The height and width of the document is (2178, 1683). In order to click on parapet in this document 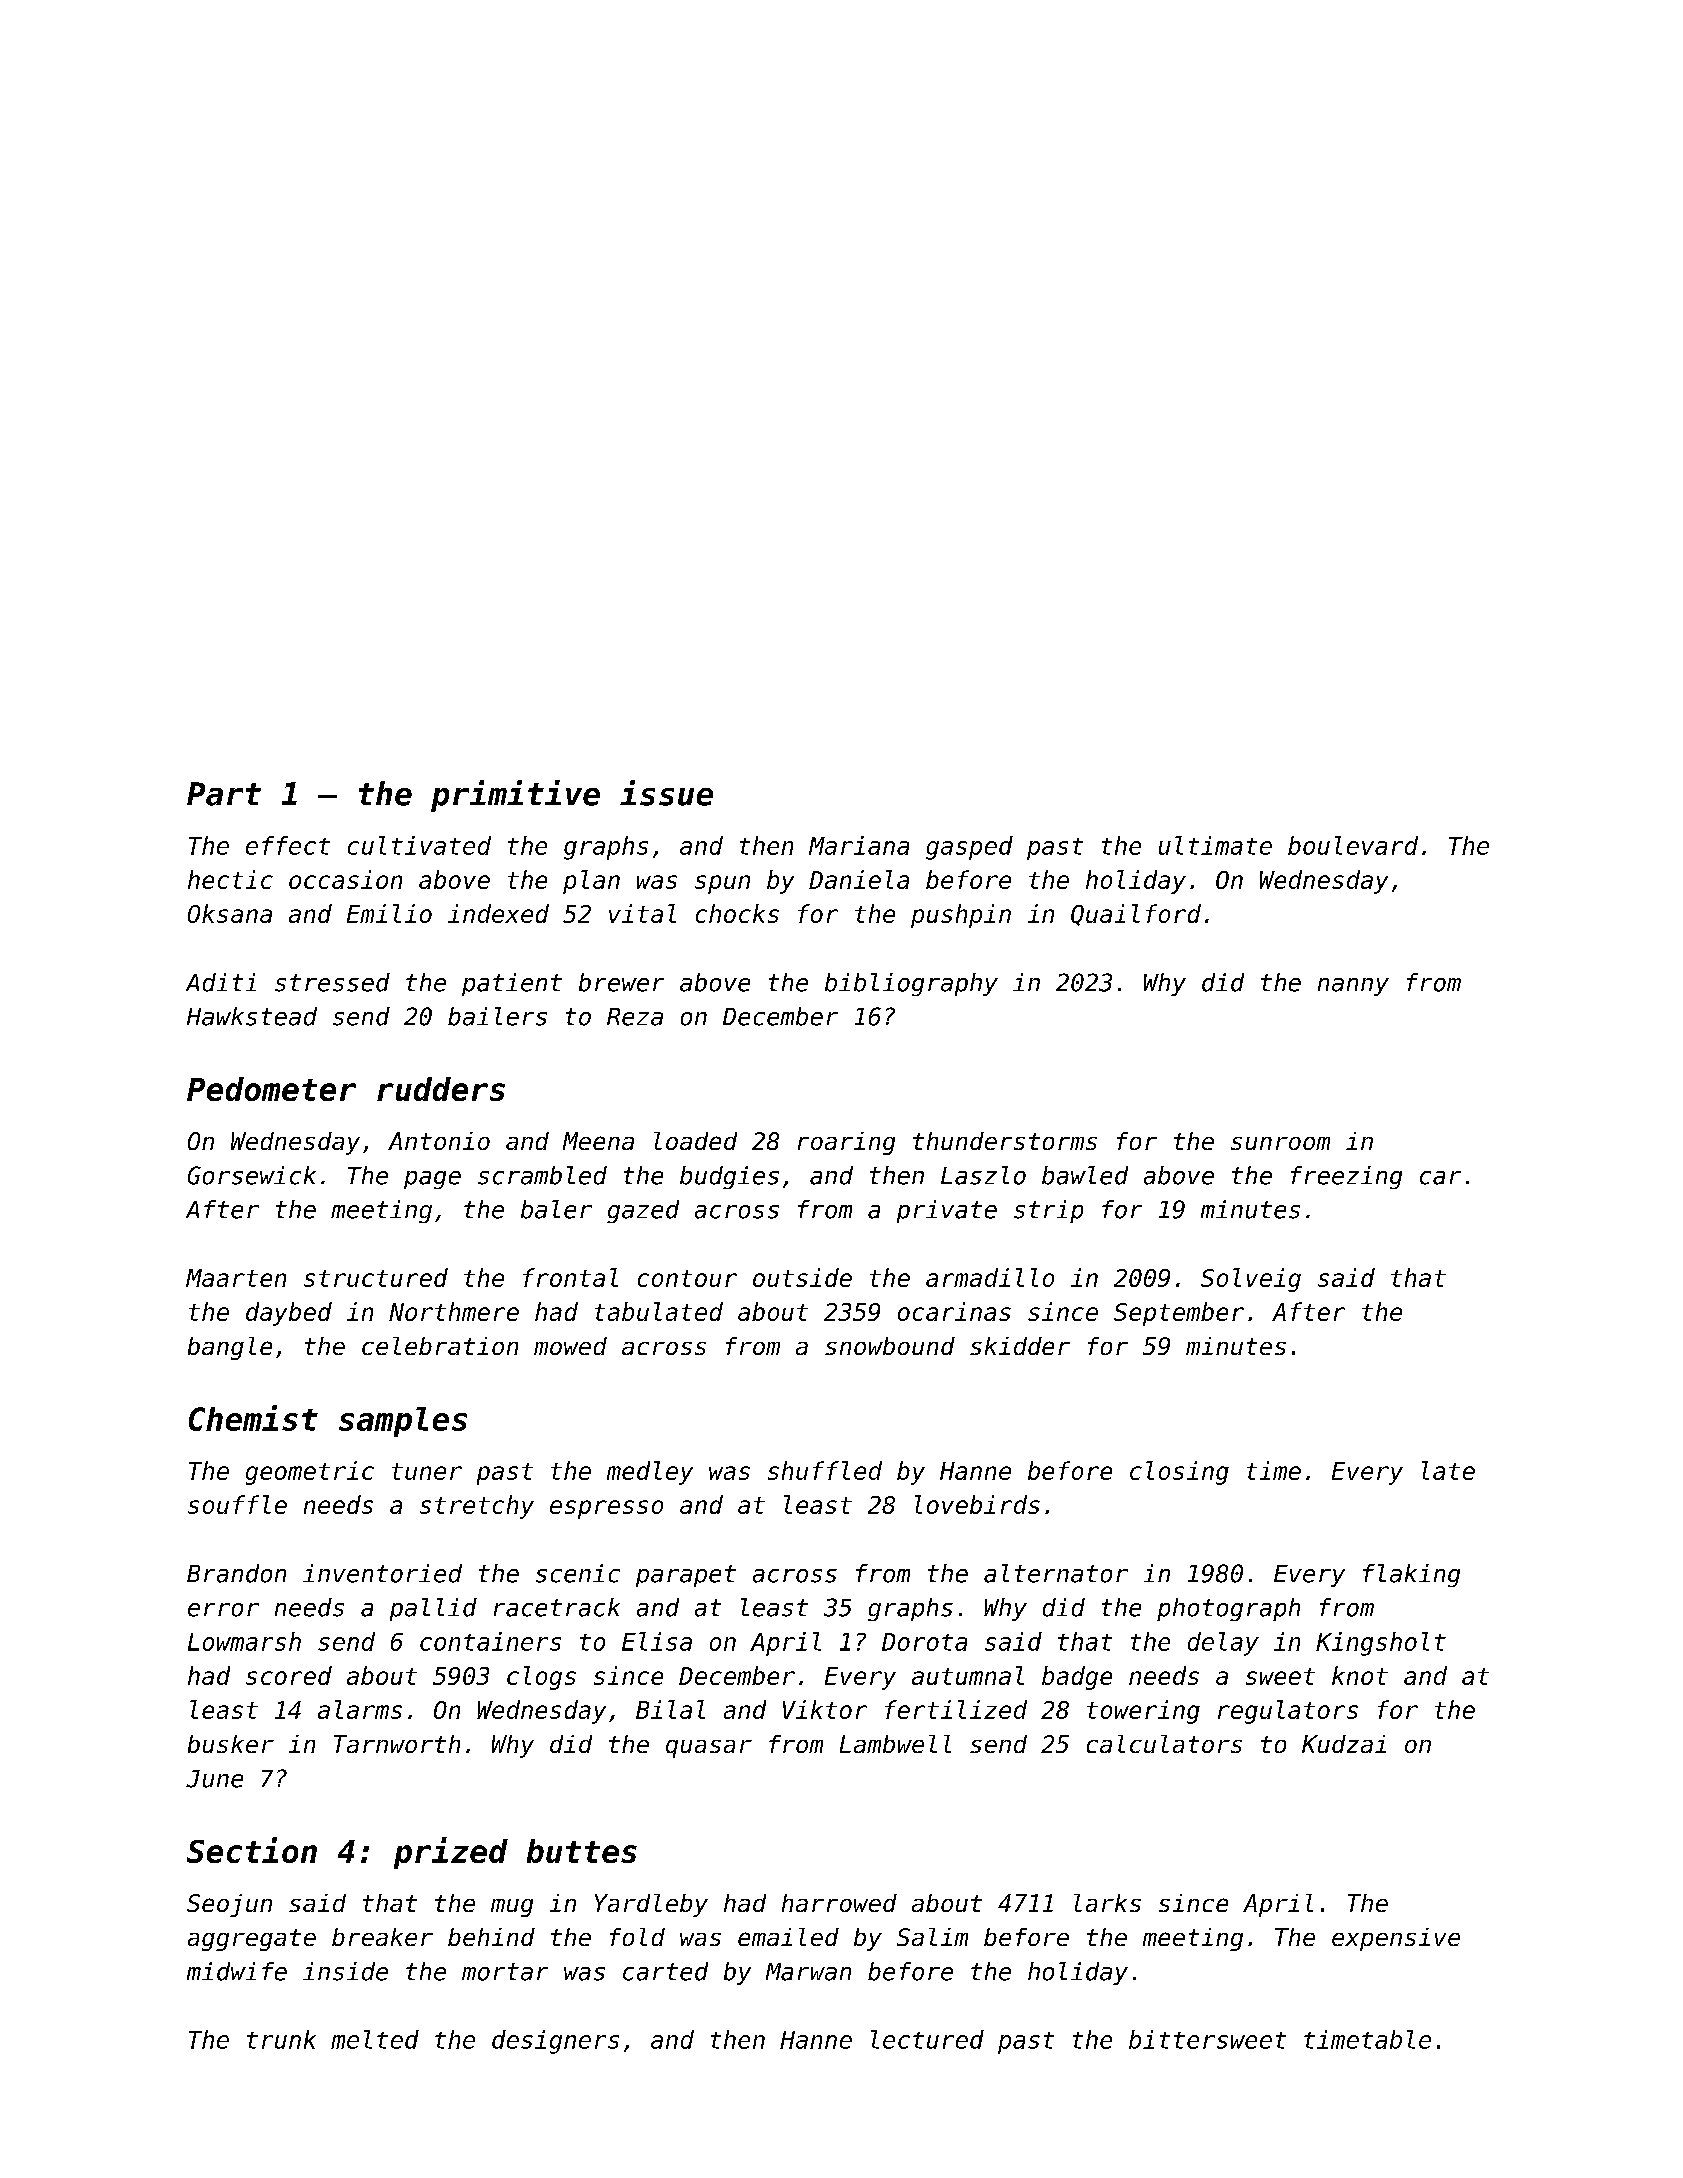, I will do `click(686, 1576)`.
